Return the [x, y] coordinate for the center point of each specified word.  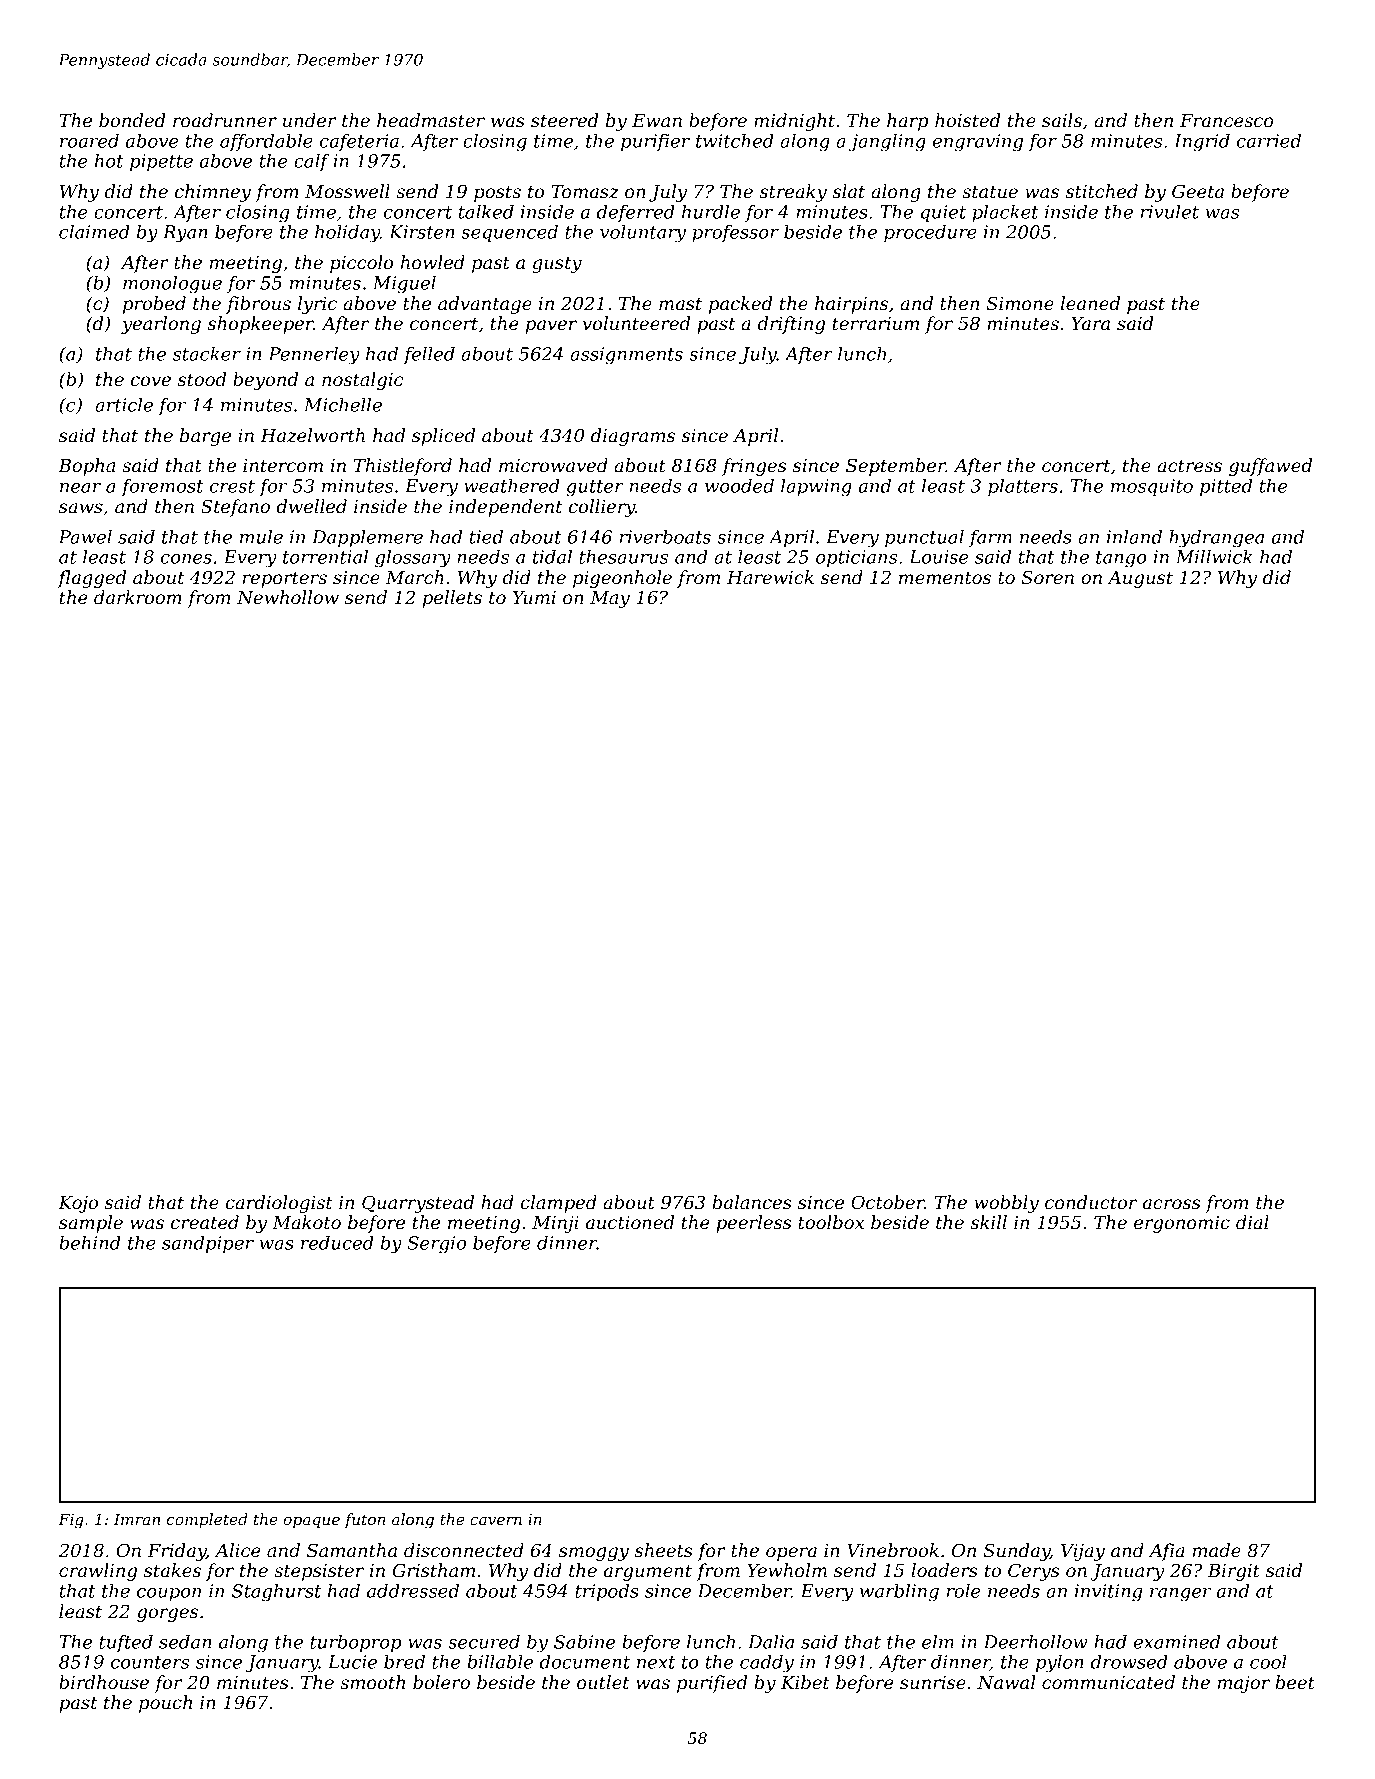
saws [81, 508]
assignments [626, 356]
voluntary [643, 234]
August [1140, 579]
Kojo [78, 1204]
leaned [1090, 303]
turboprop [356, 1643]
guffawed [1270, 467]
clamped [559, 1204]
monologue [172, 285]
